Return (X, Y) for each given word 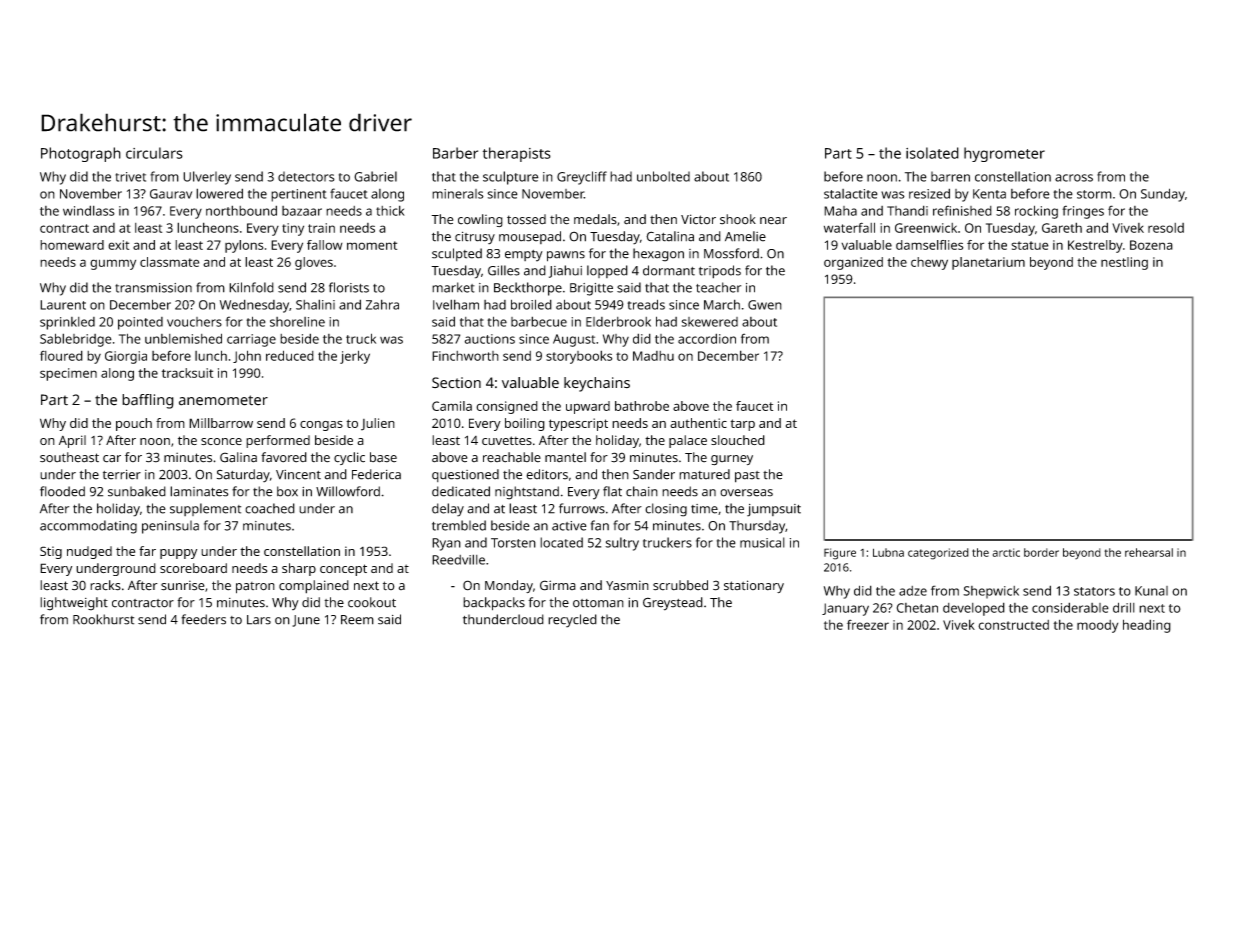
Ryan (446, 544)
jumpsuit (774, 510)
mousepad (530, 237)
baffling (148, 401)
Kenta (989, 194)
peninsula (170, 527)
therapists (517, 154)
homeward (72, 245)
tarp (742, 425)
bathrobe (642, 406)
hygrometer (1004, 154)
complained (314, 587)
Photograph (81, 154)
